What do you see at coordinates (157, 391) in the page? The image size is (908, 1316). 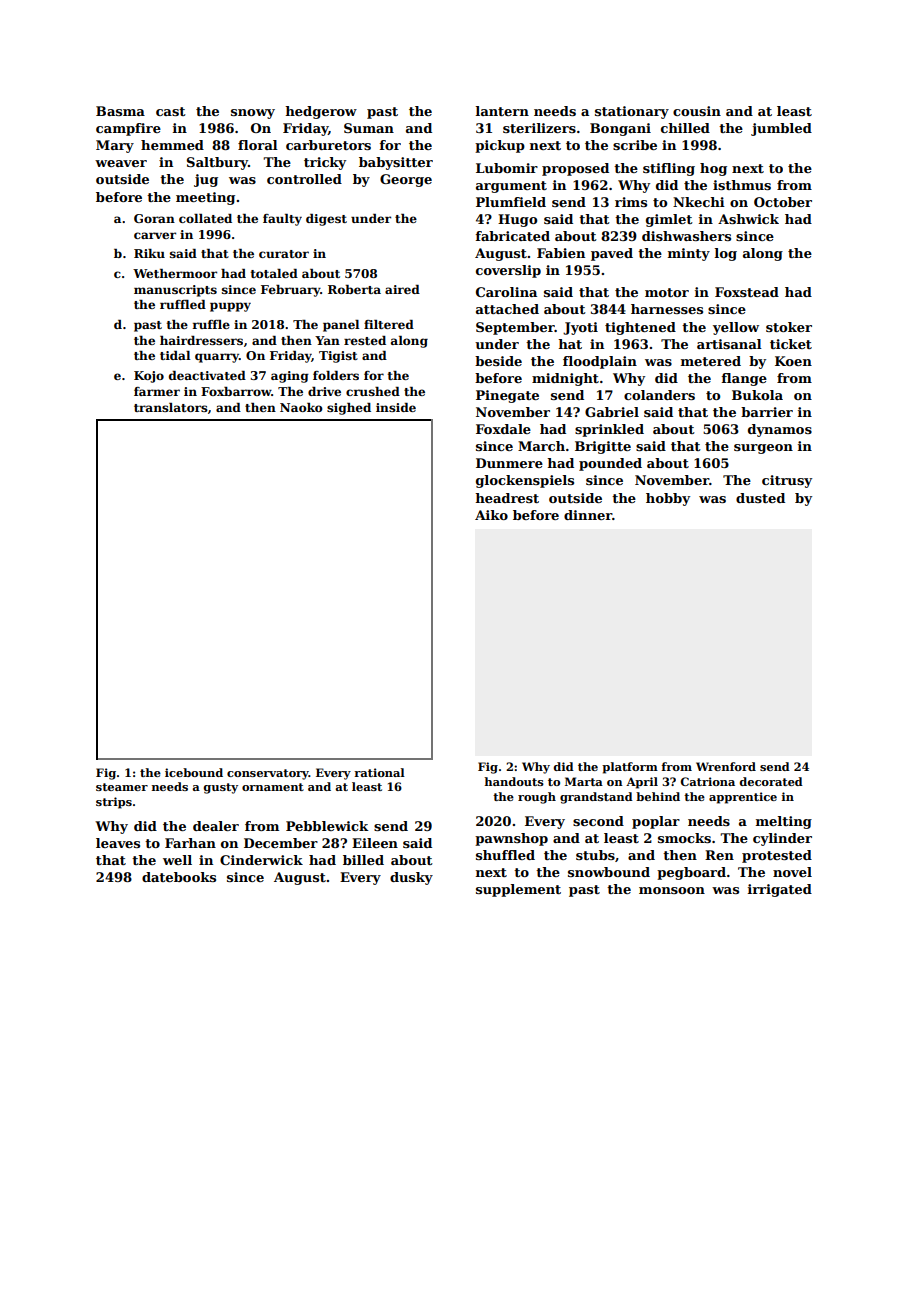 I see `farmer` at bounding box center [157, 391].
